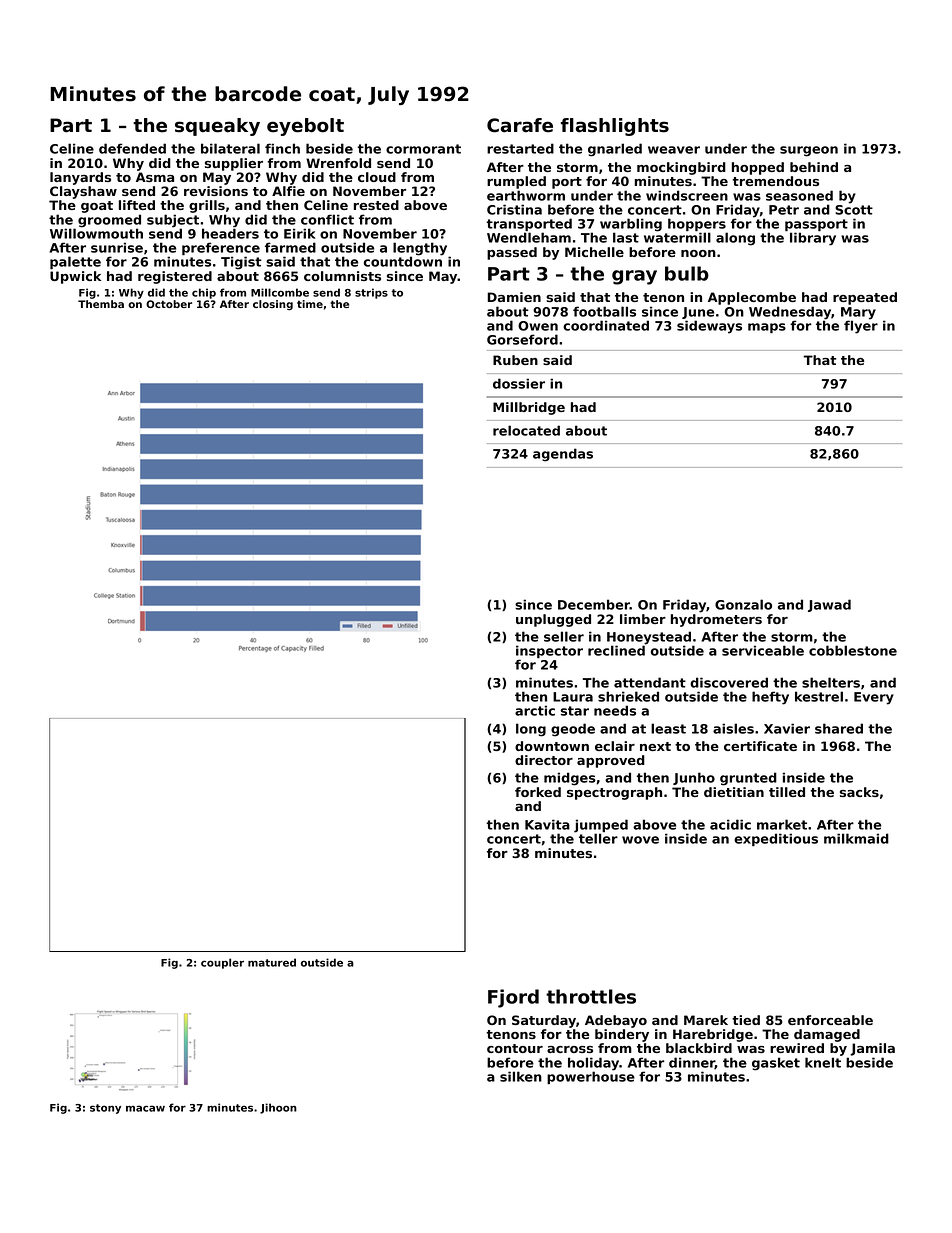 This page has height=1233, width=952. I want to click on Themba, so click(101, 304).
